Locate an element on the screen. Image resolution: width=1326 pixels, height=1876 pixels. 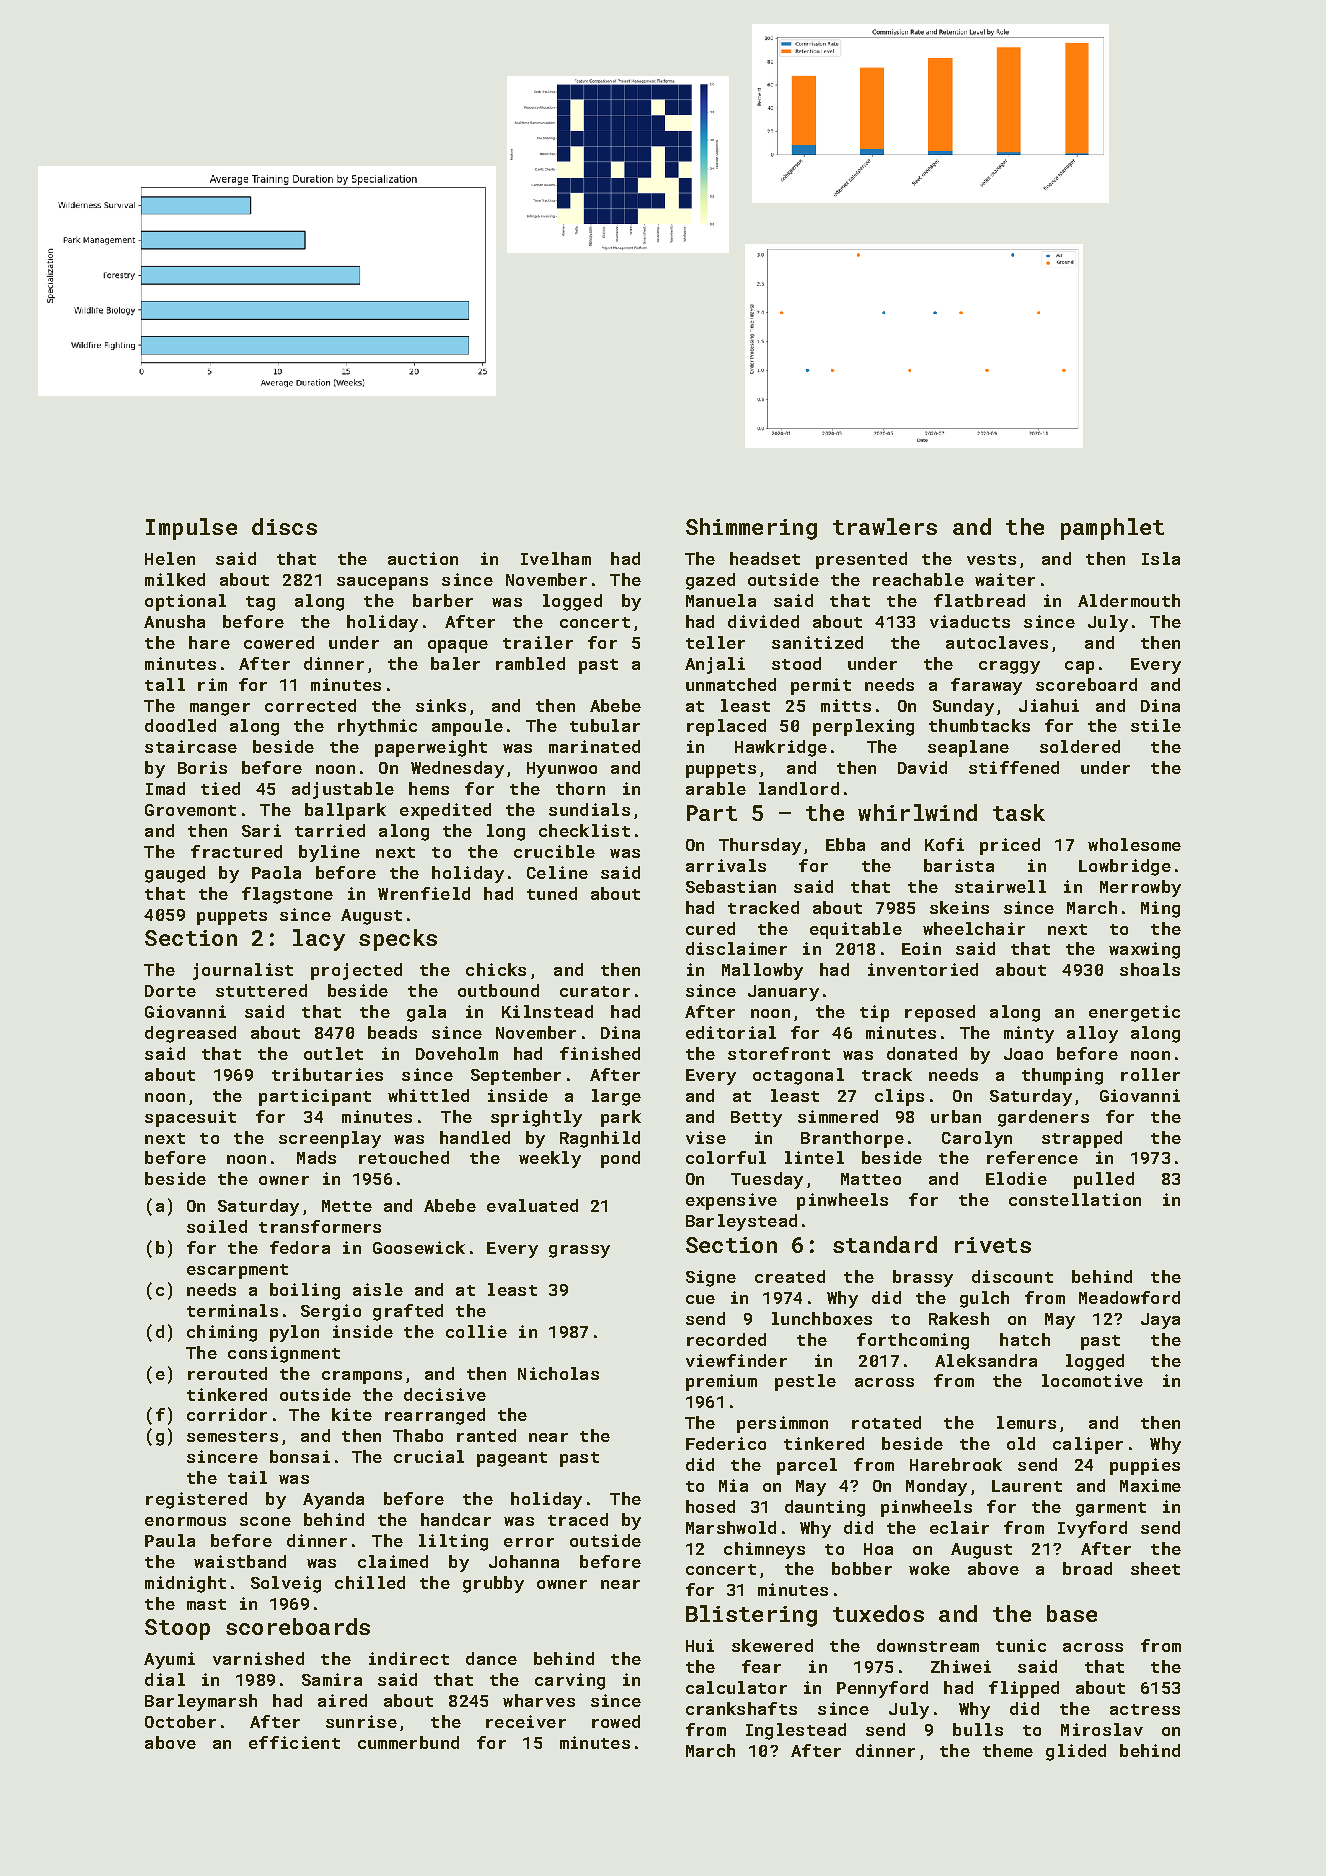
trawlers is located at coordinates (885, 526).
